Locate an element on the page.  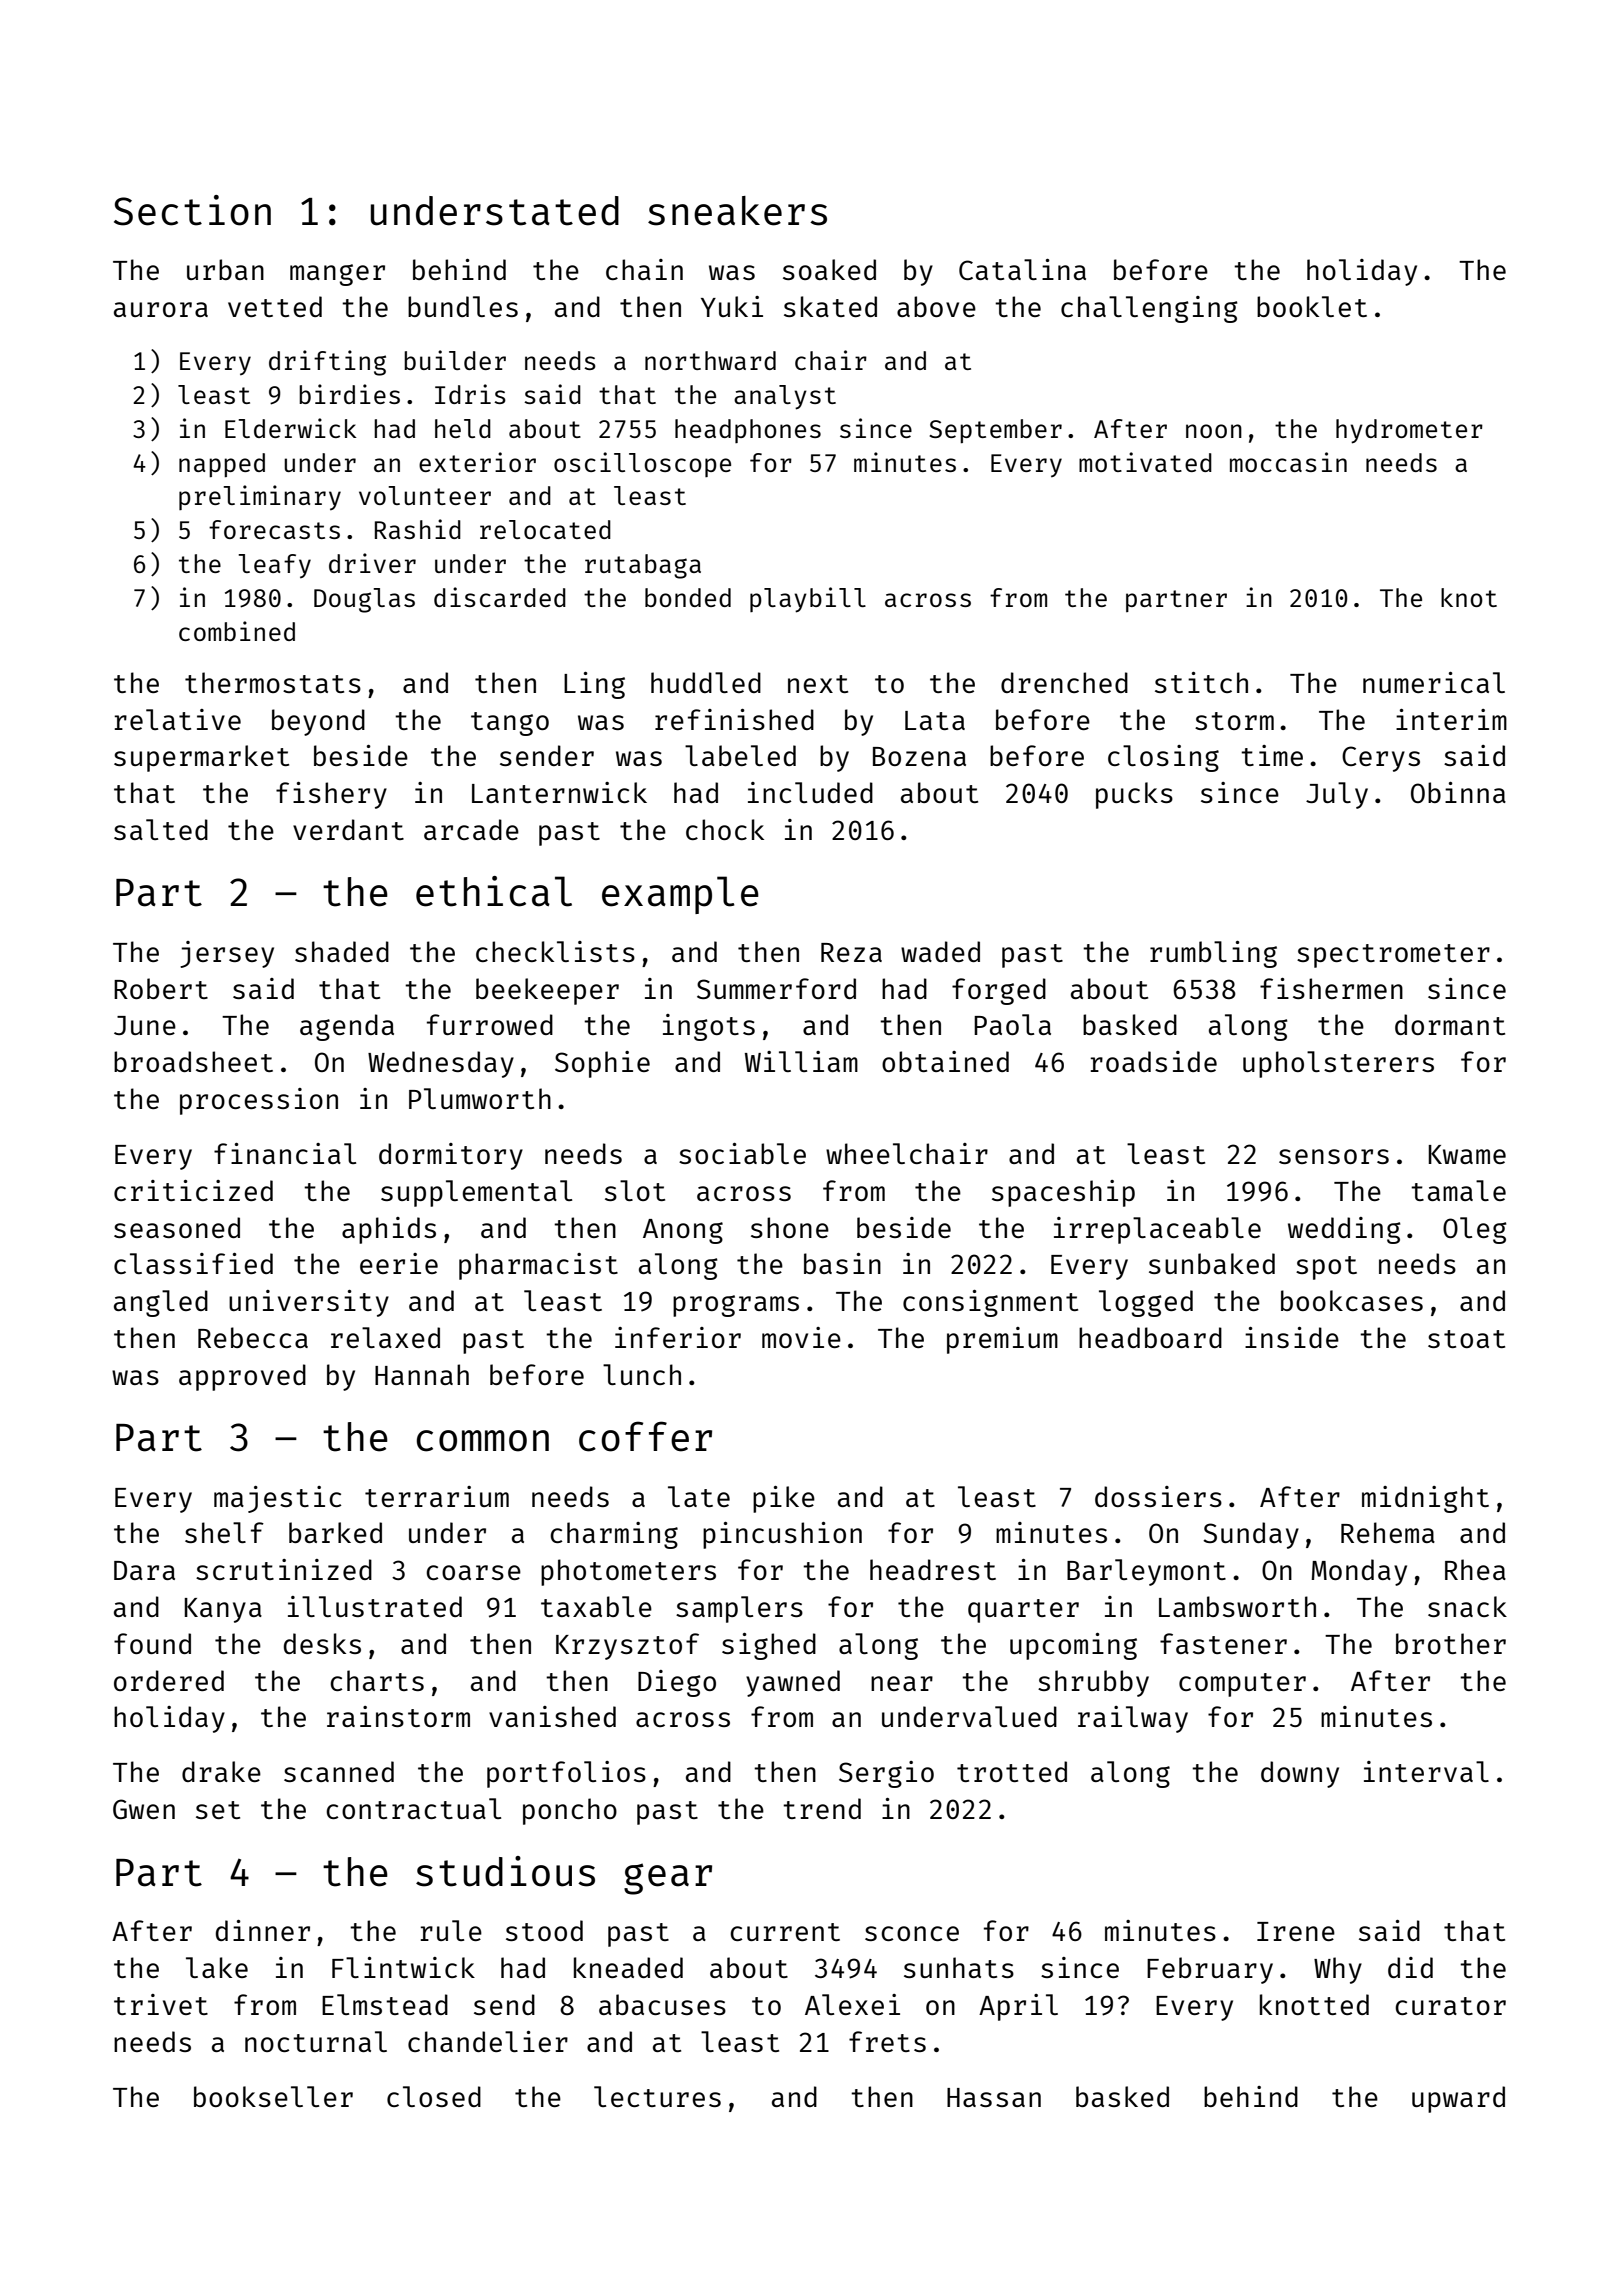
slot is located at coordinates (635, 1190).
